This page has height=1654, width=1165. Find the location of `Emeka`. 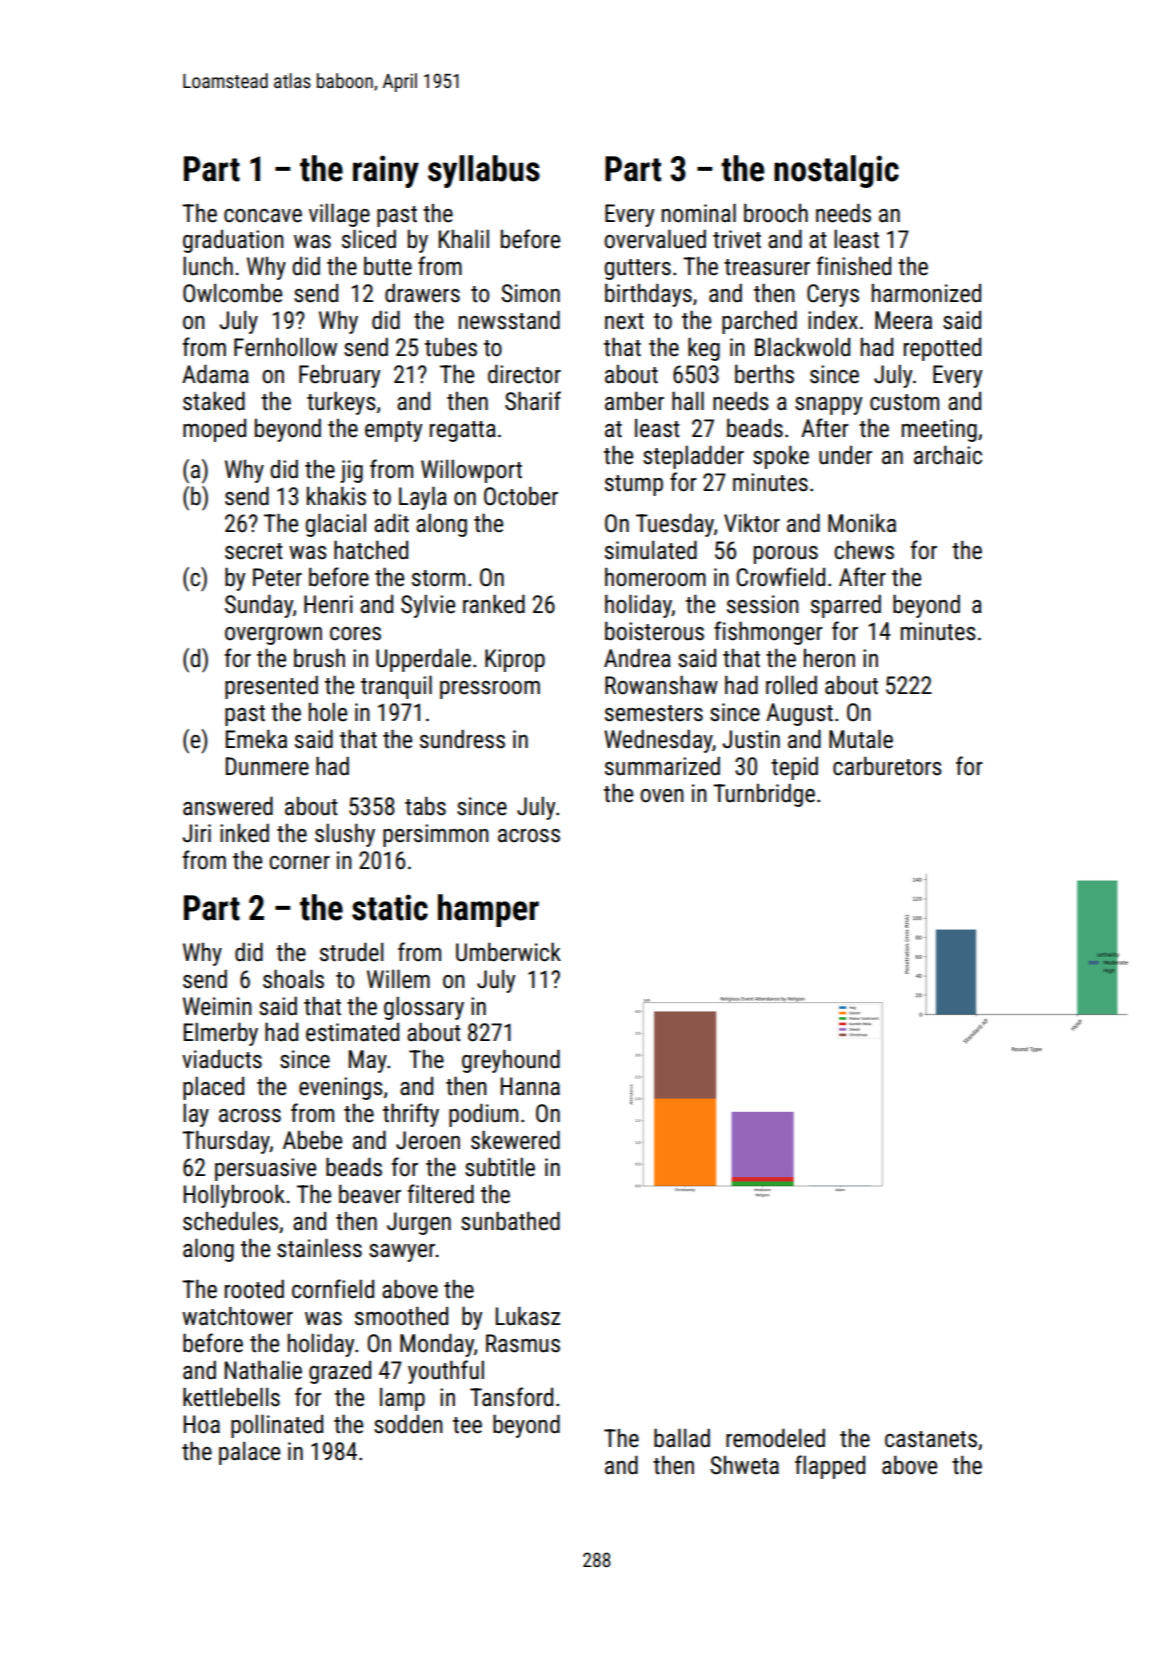

Emeka is located at coordinates (256, 739).
